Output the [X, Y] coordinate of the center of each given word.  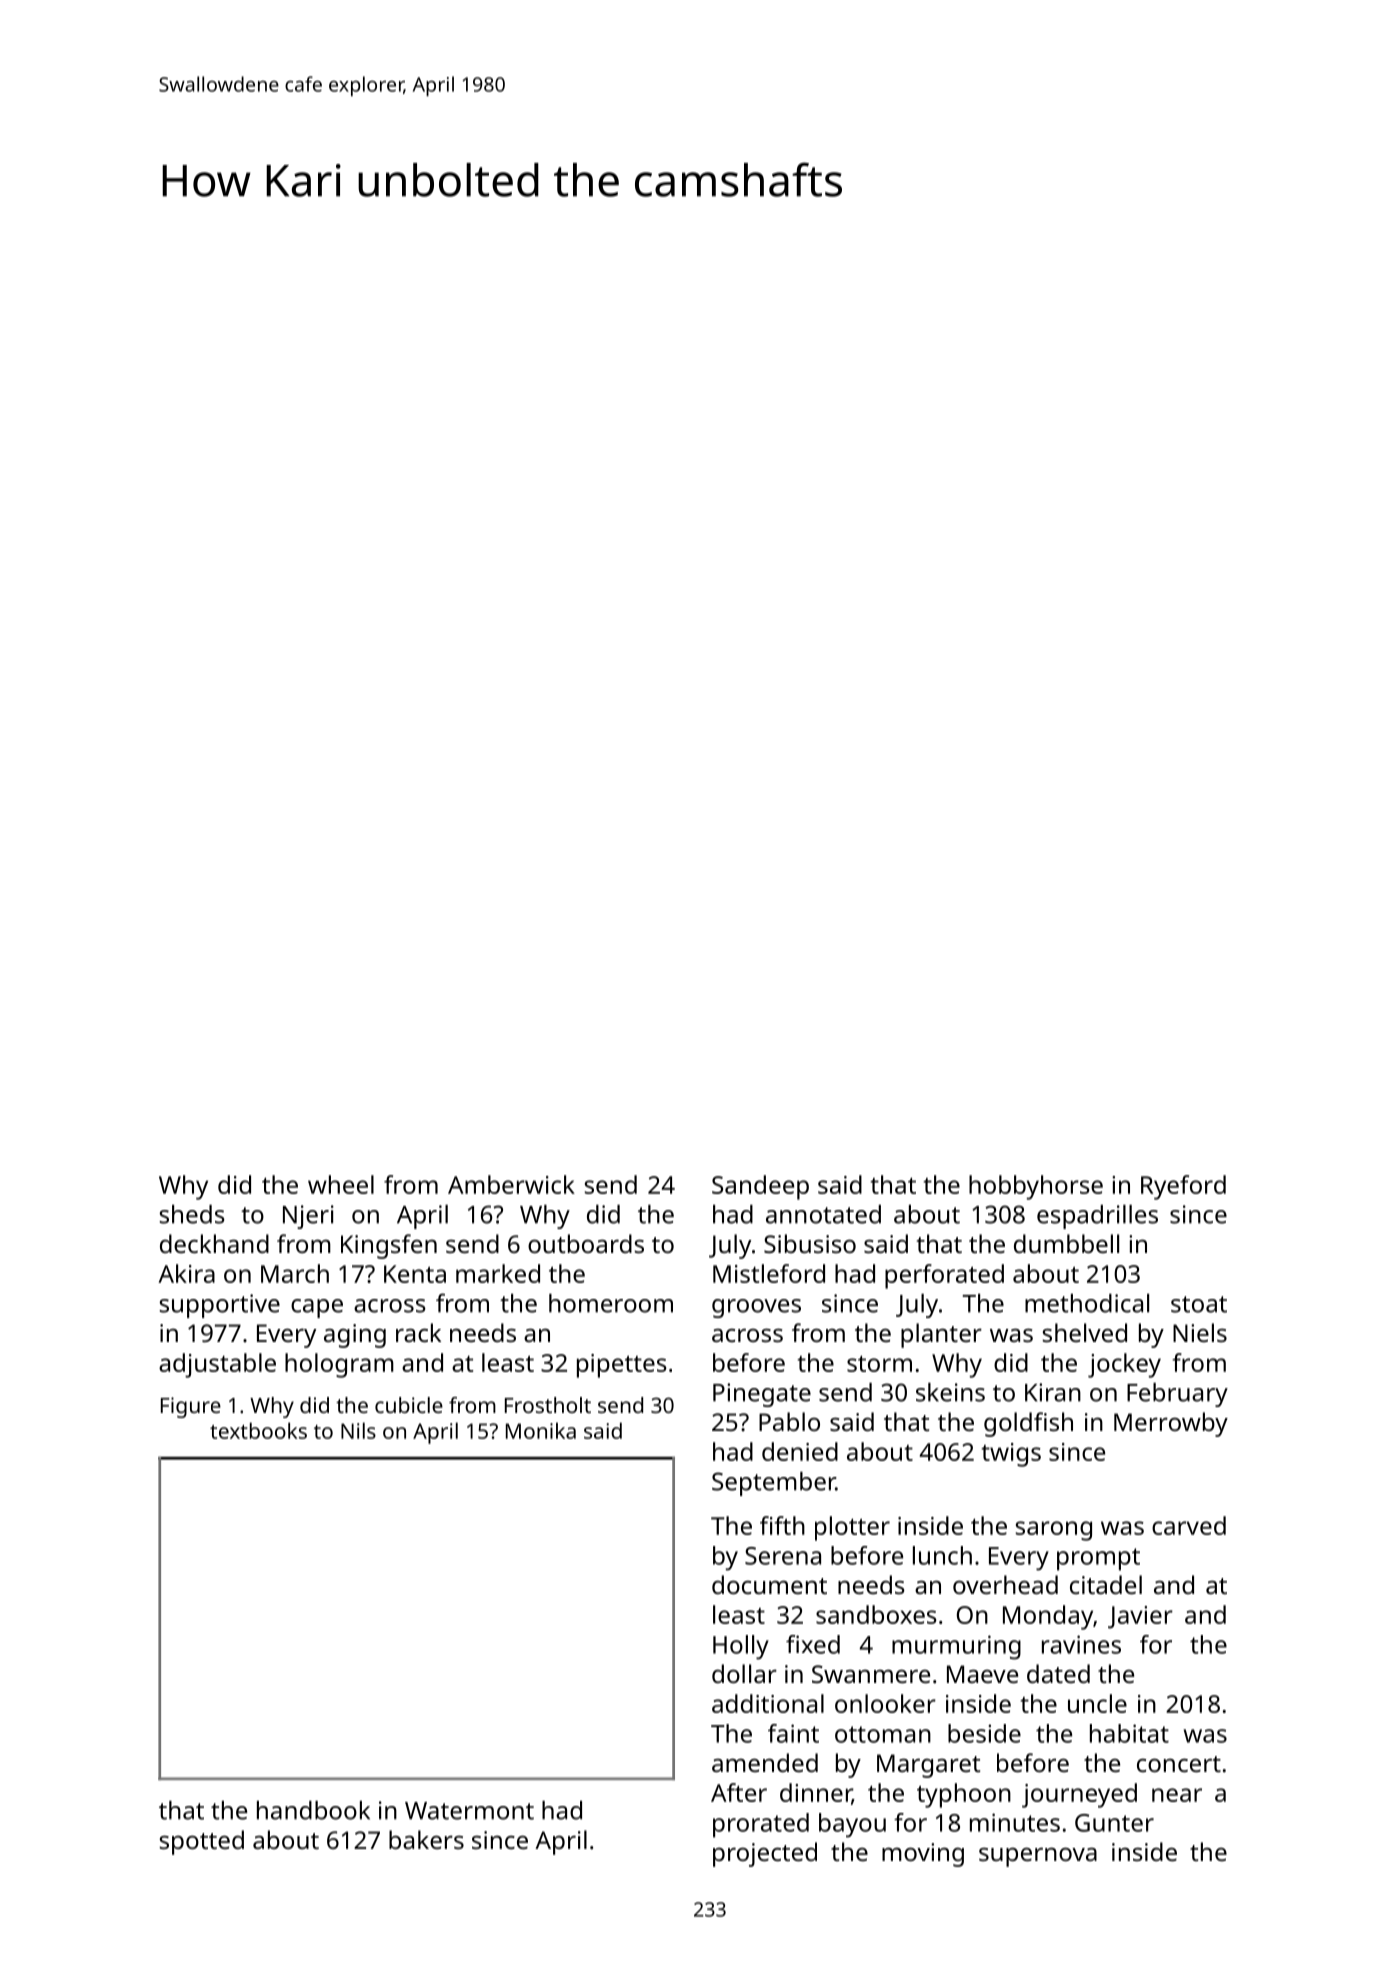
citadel [1106, 1584]
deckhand [214, 1243]
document [769, 1584]
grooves [756, 1308]
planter [941, 1335]
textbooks [258, 1430]
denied [800, 1451]
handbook [313, 1810]
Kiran [1053, 1392]
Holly [741, 1647]
